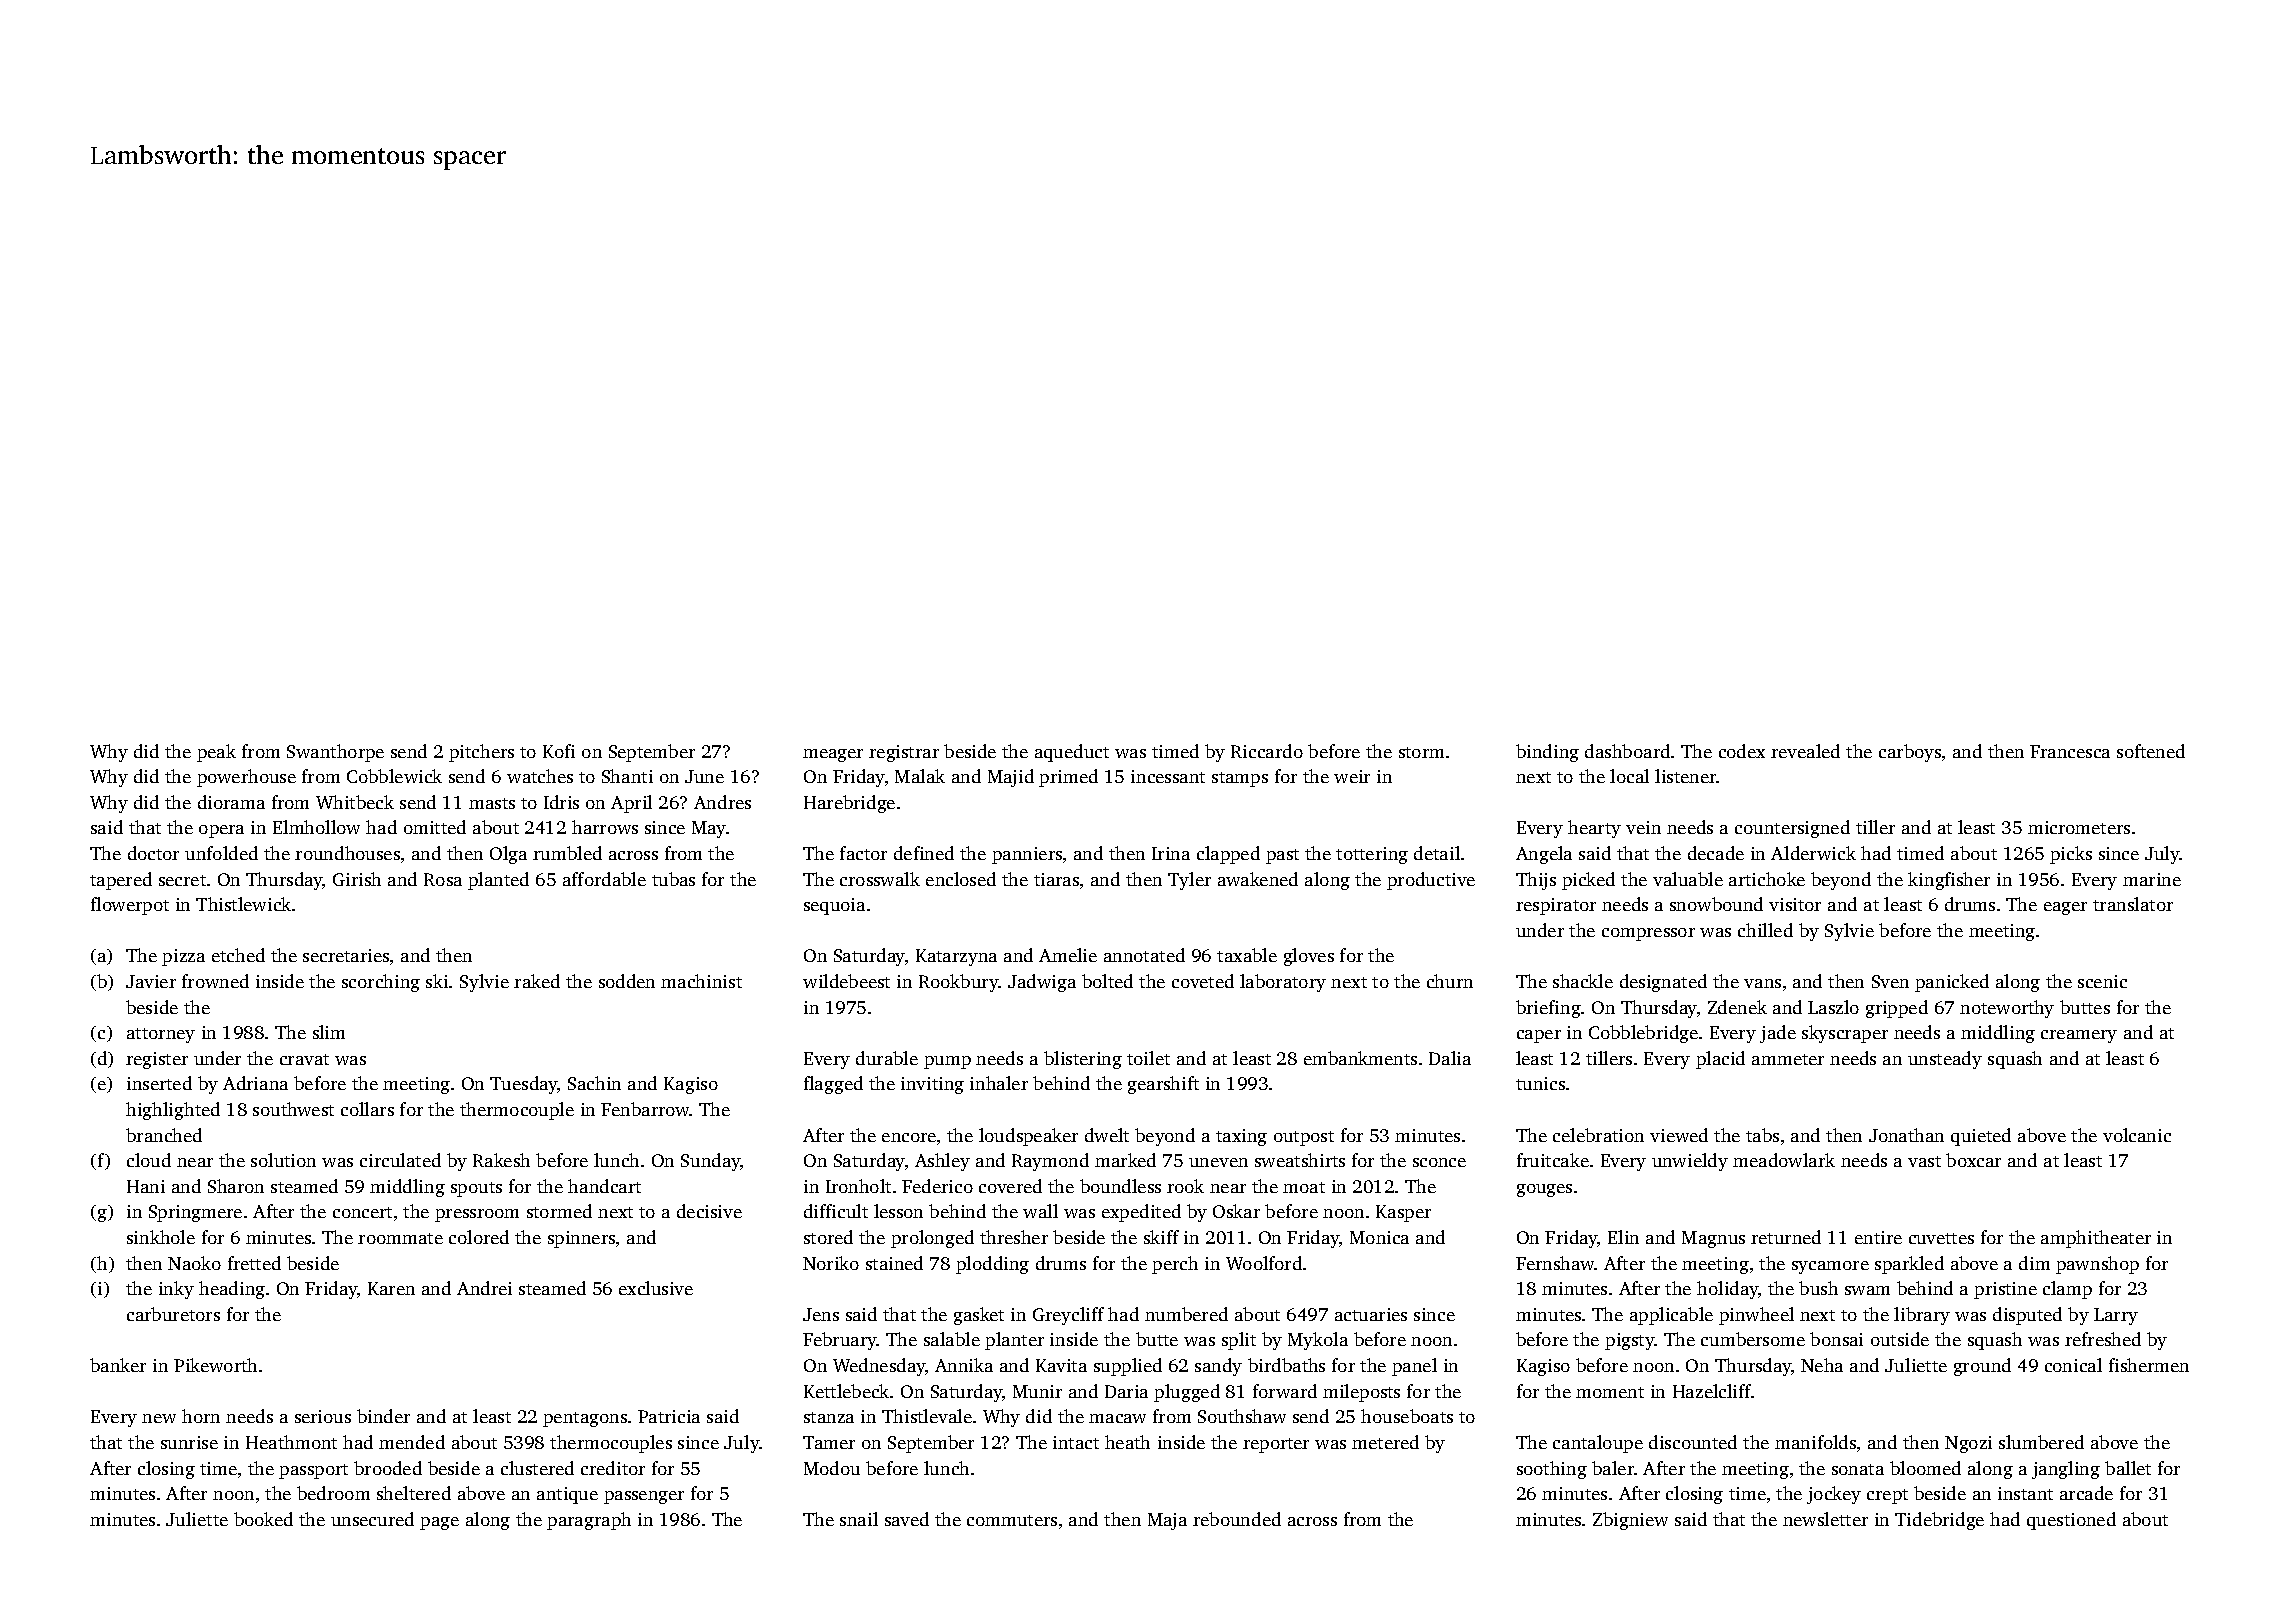 This screenshot has width=2282, height=1614. Describe the element at coordinates (153, 853) in the screenshot. I see `doctor` at that location.
